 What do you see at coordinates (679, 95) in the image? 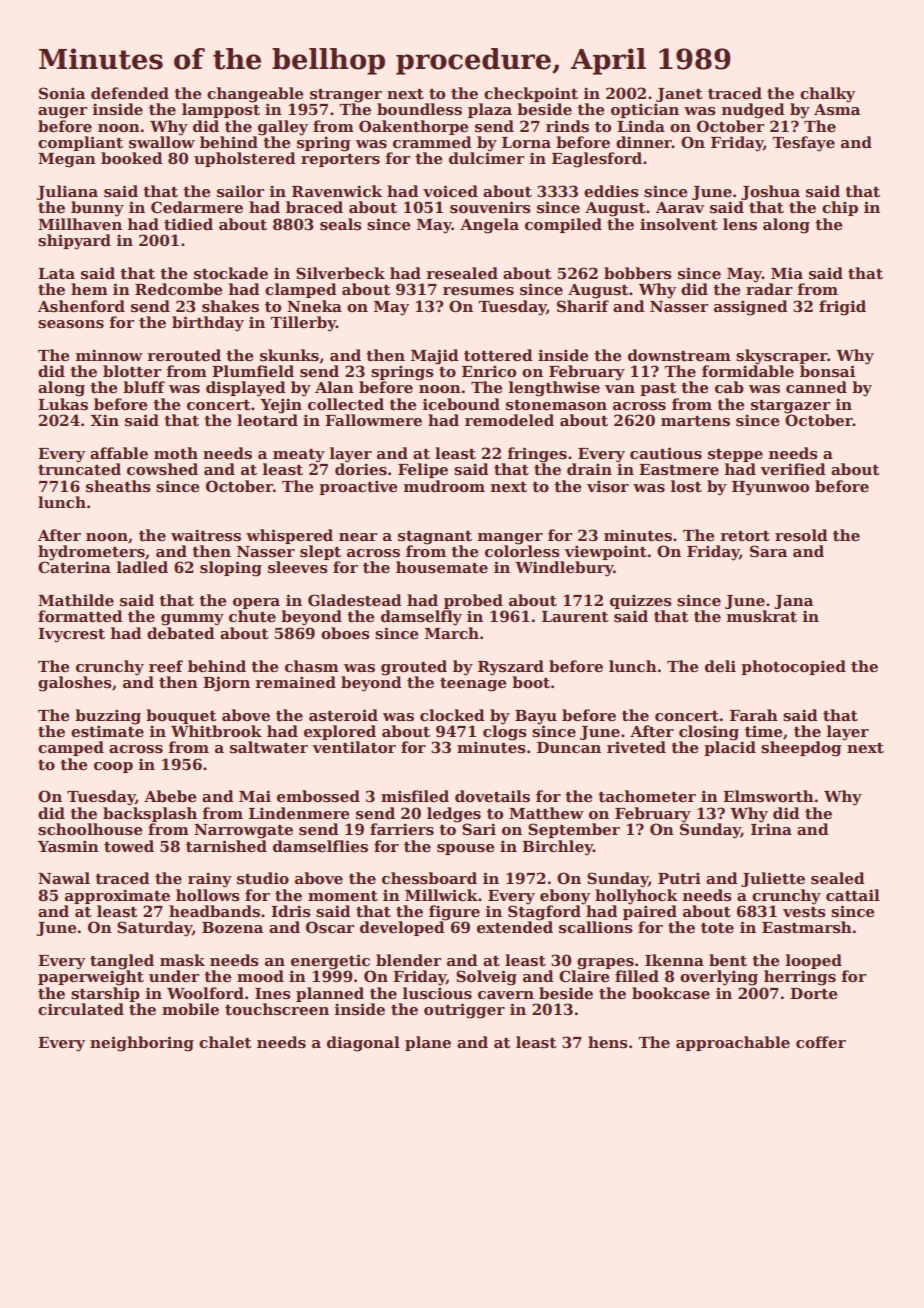
I see `Janet` at bounding box center [679, 95].
